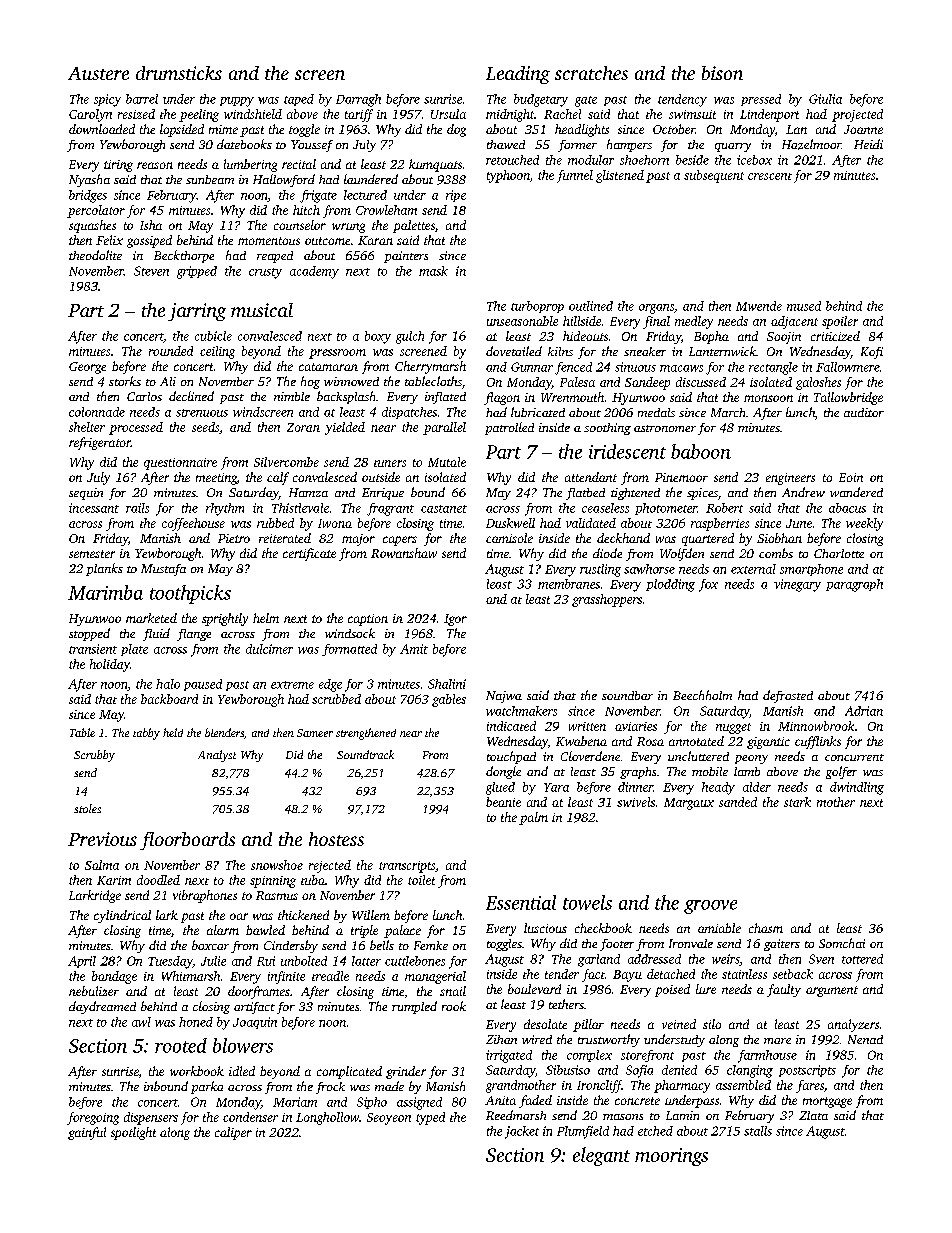 This page has height=1233, width=952. Describe the element at coordinates (98, 73) in the page. I see `Austere` at that location.
